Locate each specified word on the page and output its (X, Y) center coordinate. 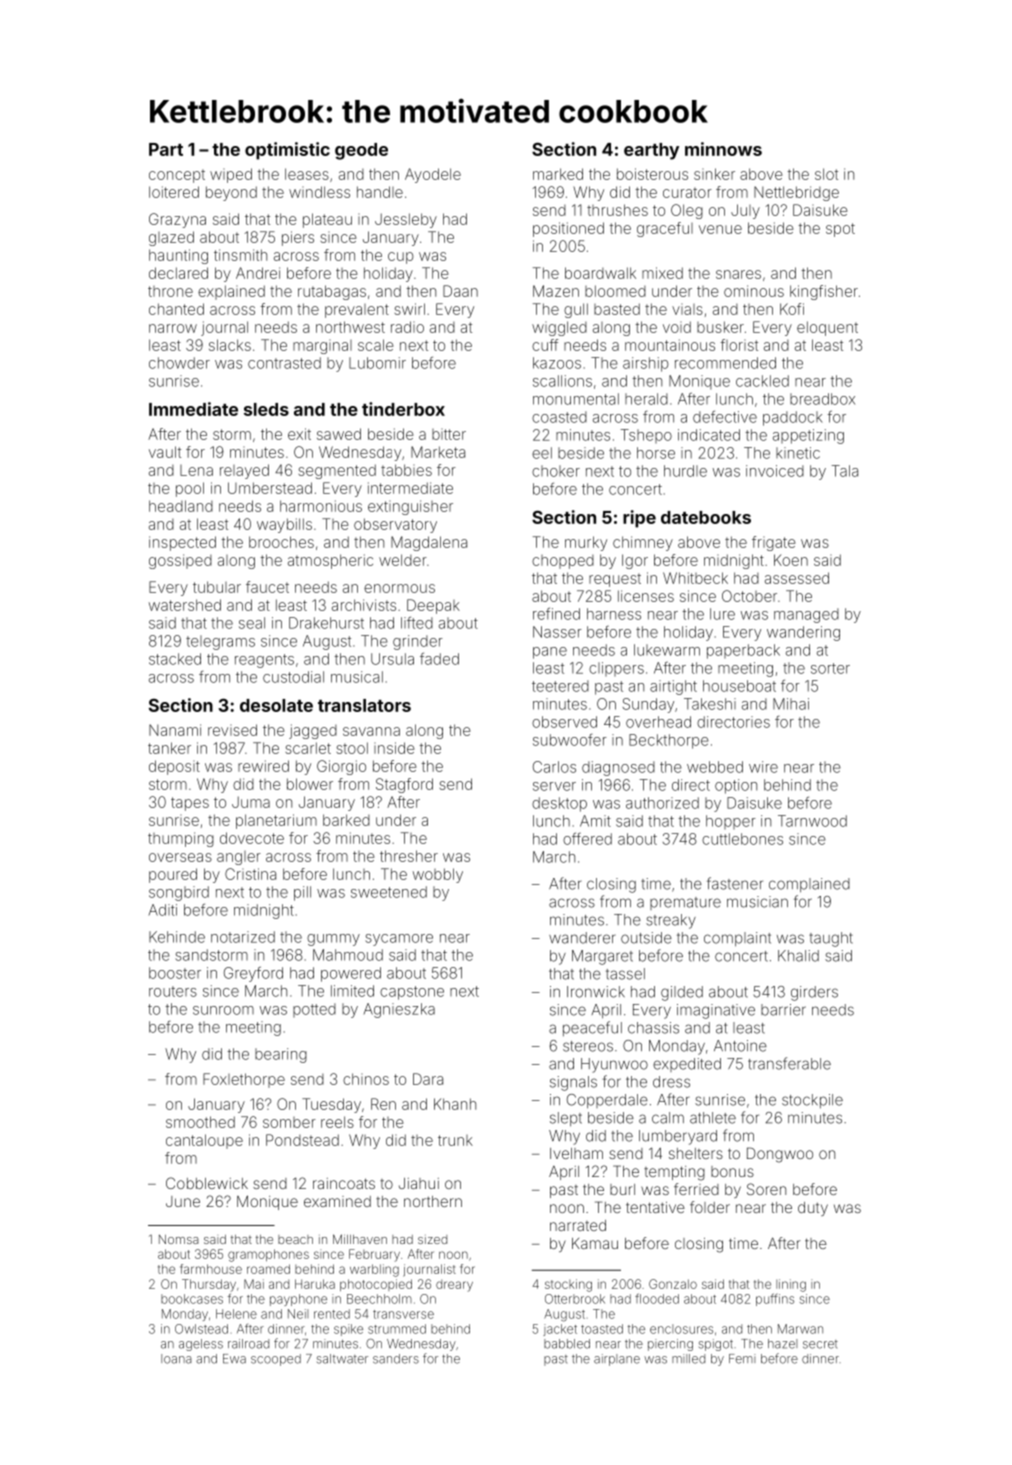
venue (720, 229)
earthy (651, 151)
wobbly (438, 875)
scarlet (308, 748)
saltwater (342, 1359)
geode (361, 151)
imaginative (716, 1011)
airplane (617, 1360)
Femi (742, 1359)
